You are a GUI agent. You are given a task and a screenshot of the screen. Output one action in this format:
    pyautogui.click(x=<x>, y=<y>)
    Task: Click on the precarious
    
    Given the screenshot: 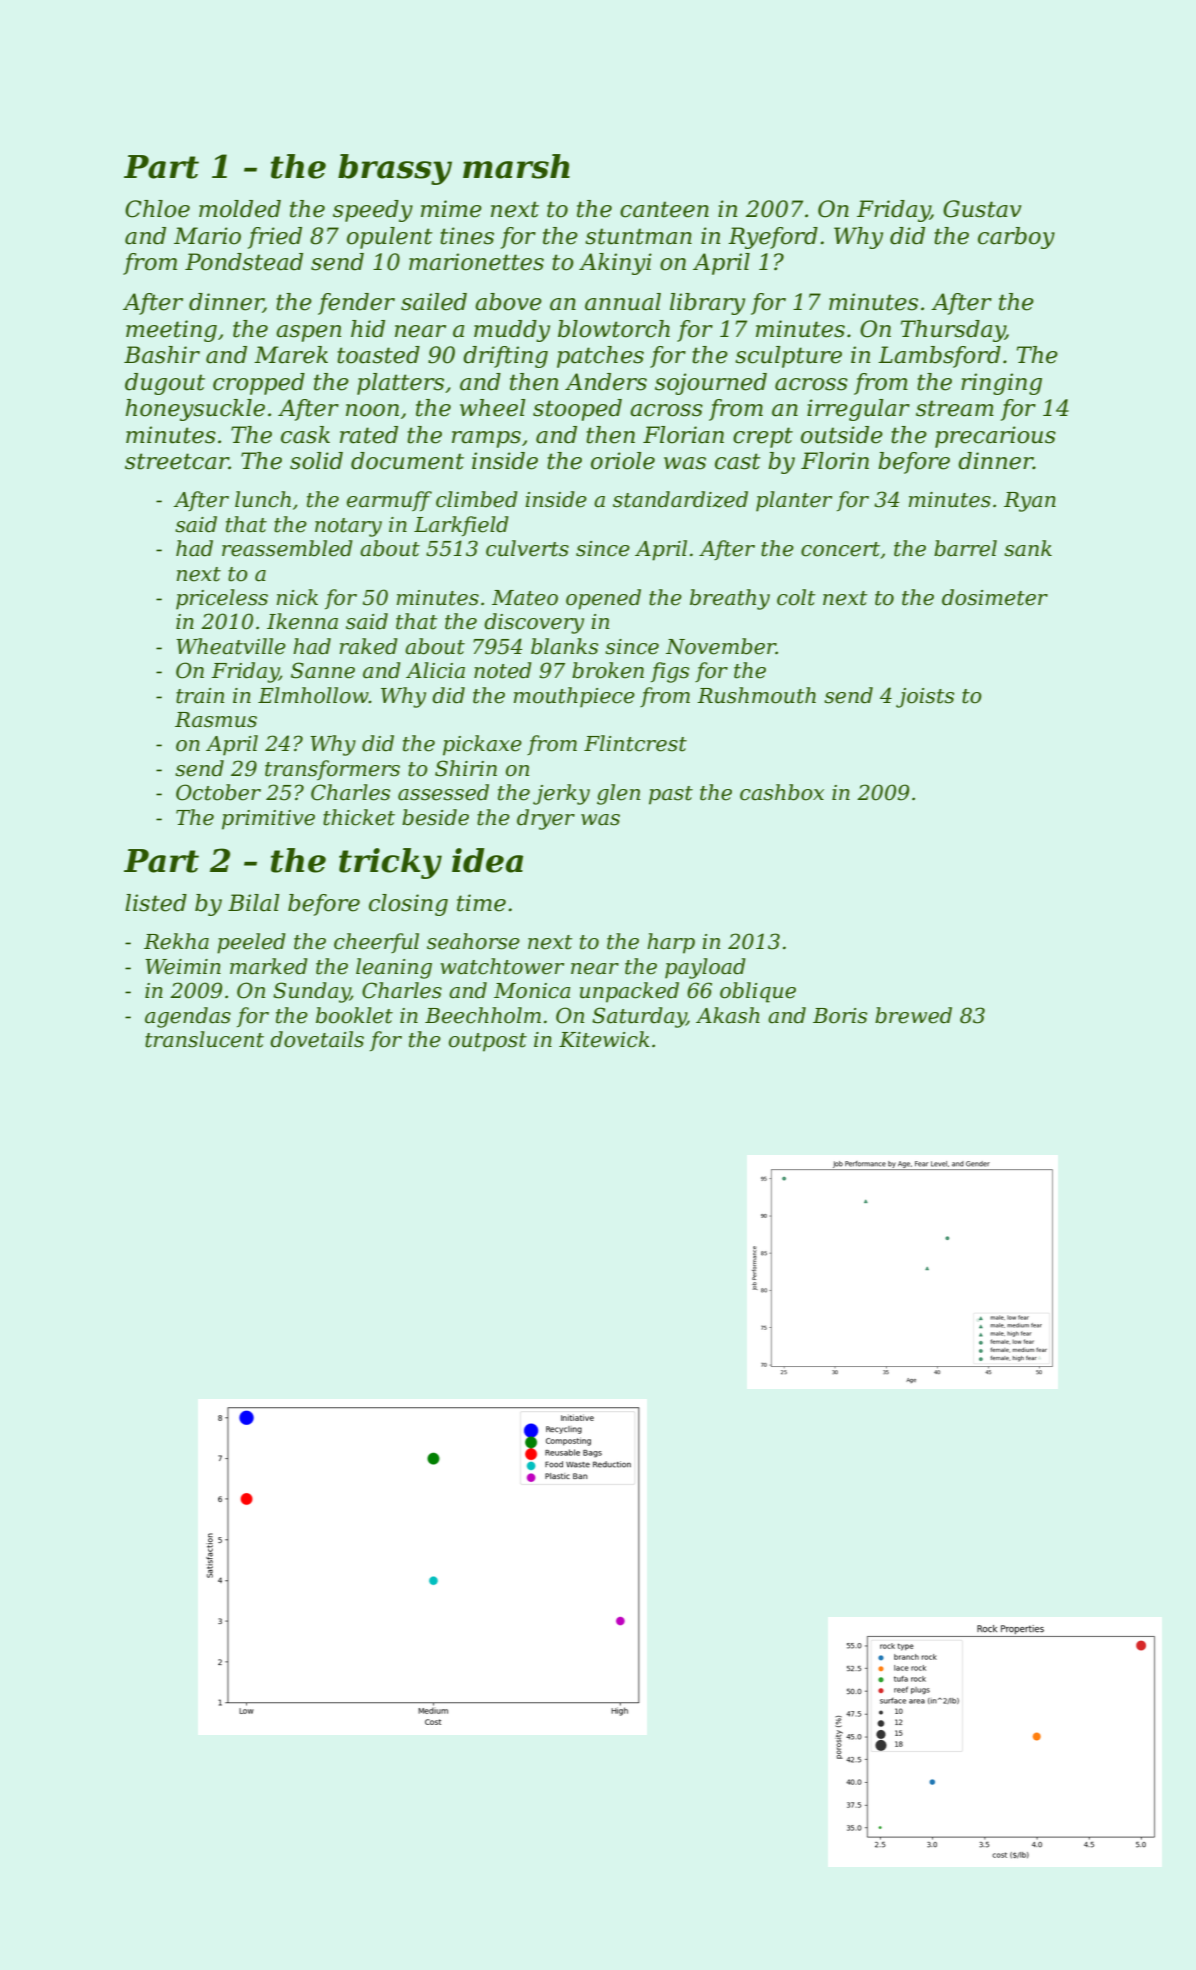 What is the action you would take?
    pyautogui.click(x=995, y=437)
